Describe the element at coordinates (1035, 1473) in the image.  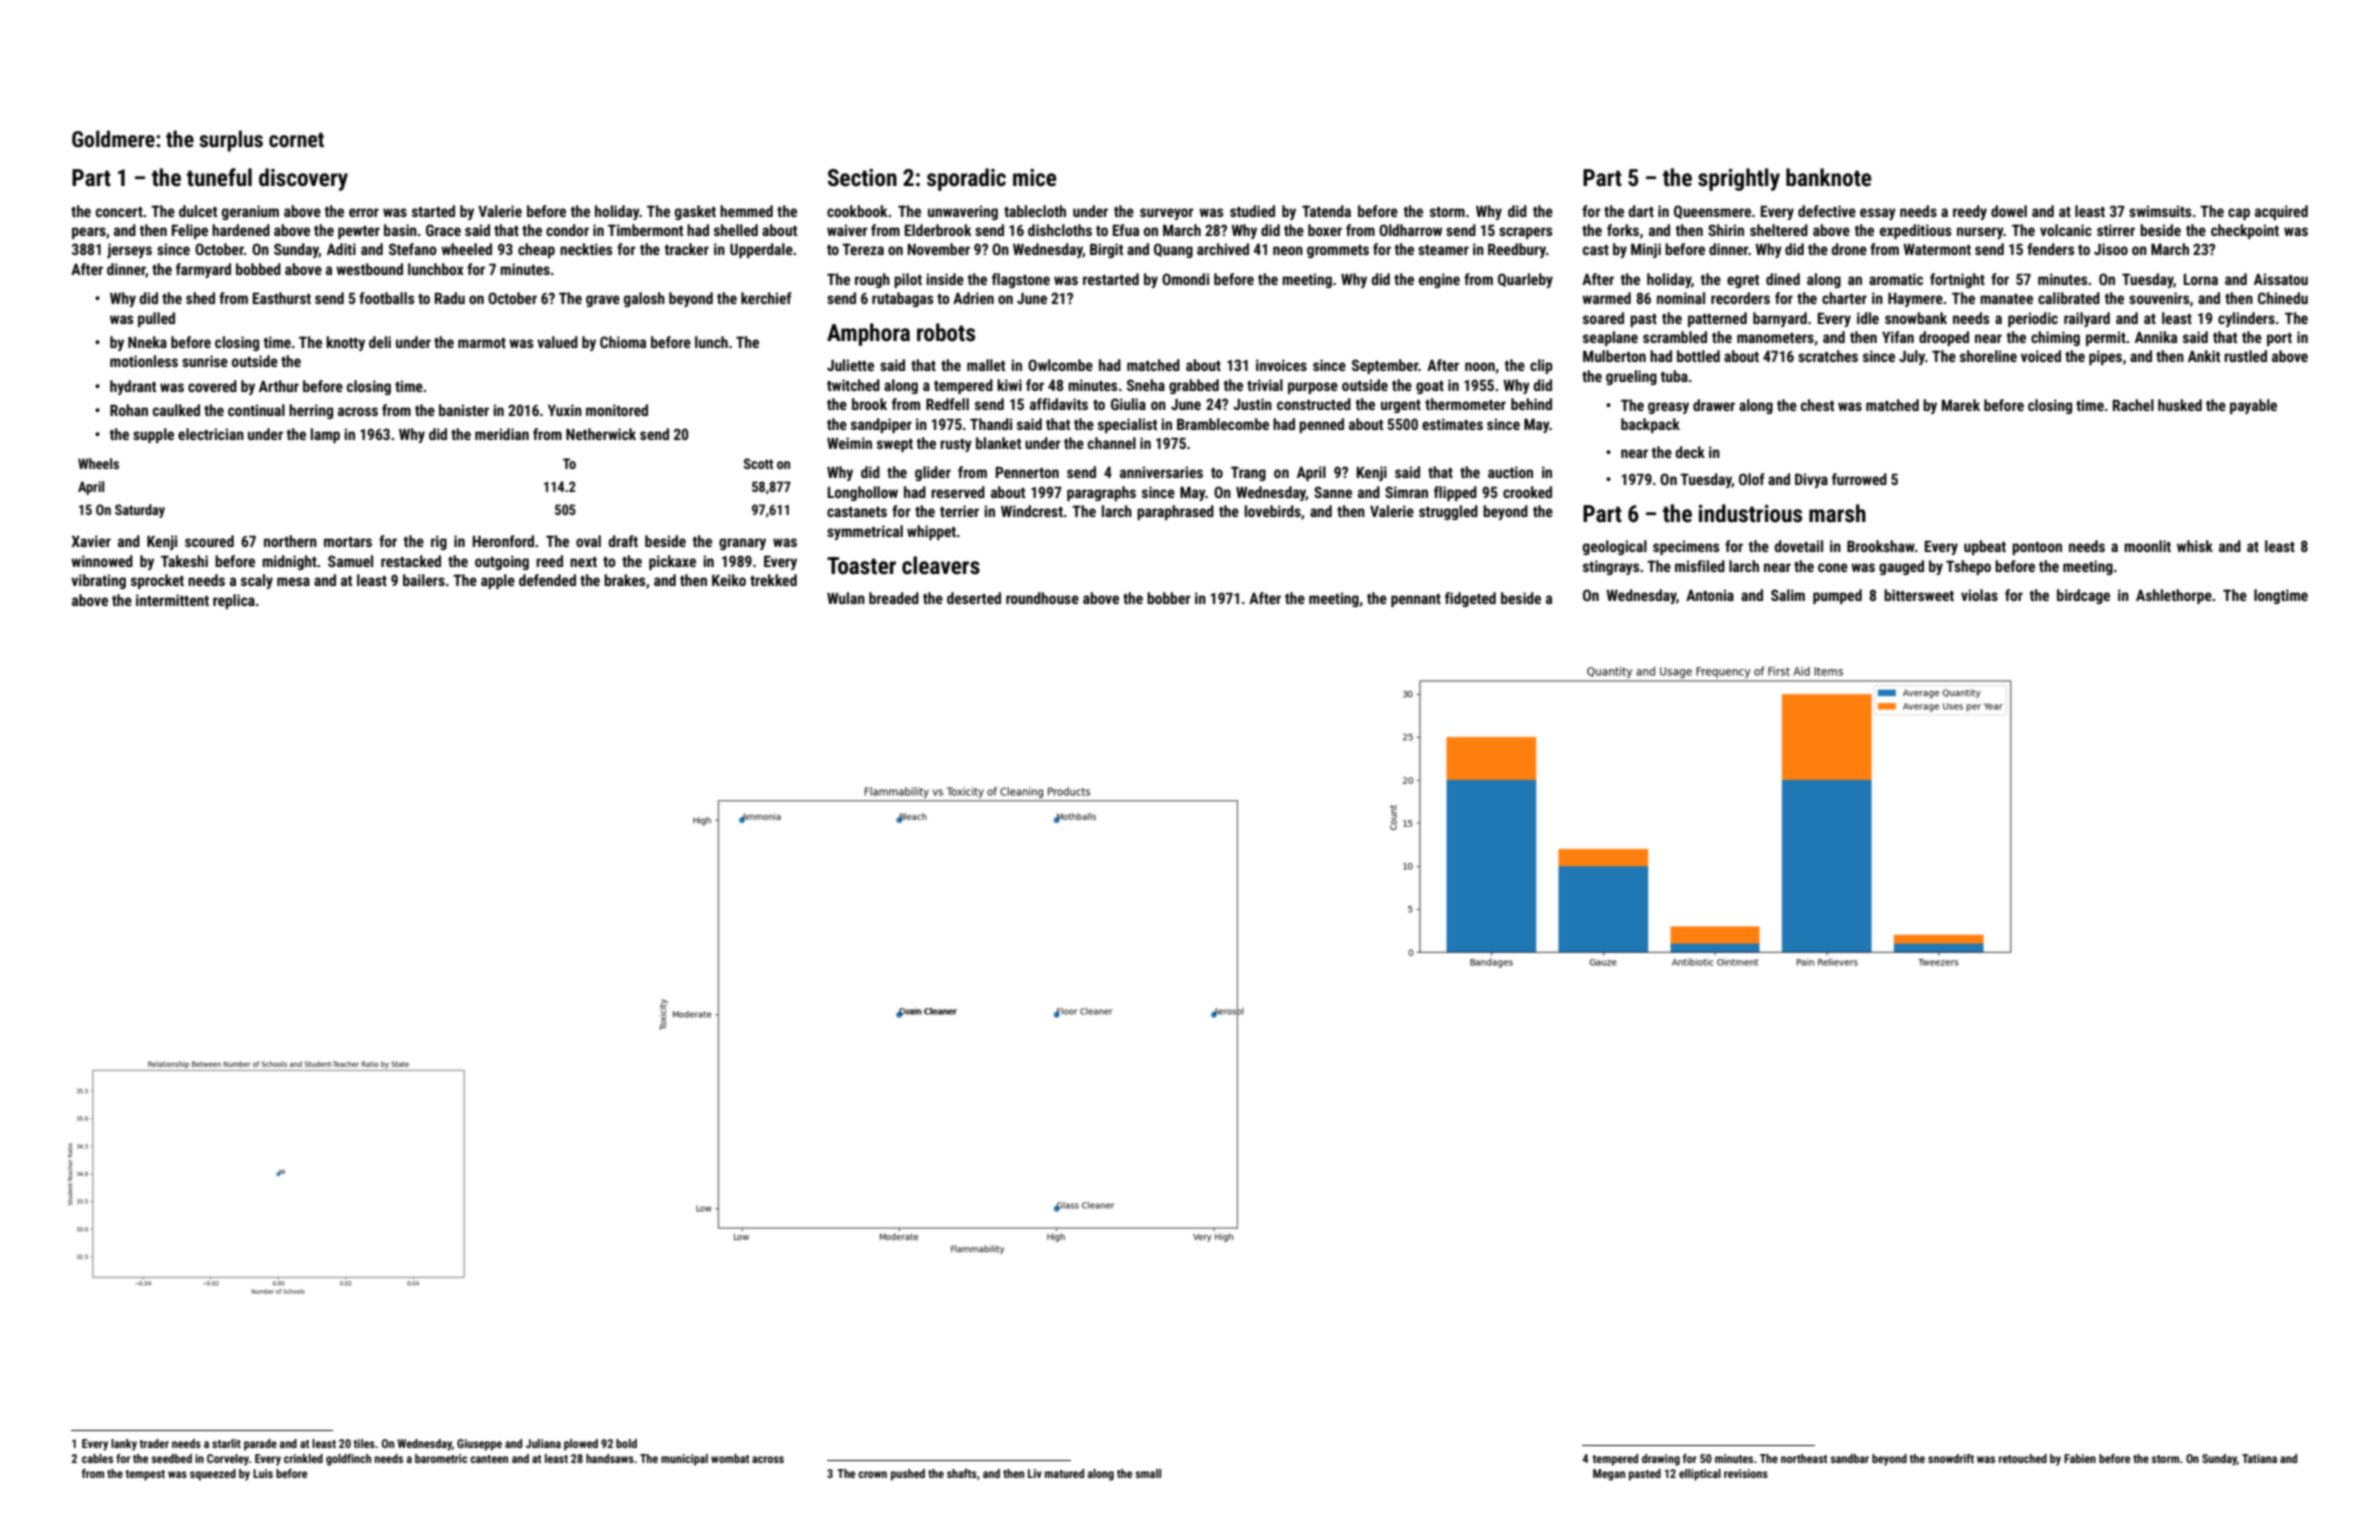
I see `Liv` at that location.
